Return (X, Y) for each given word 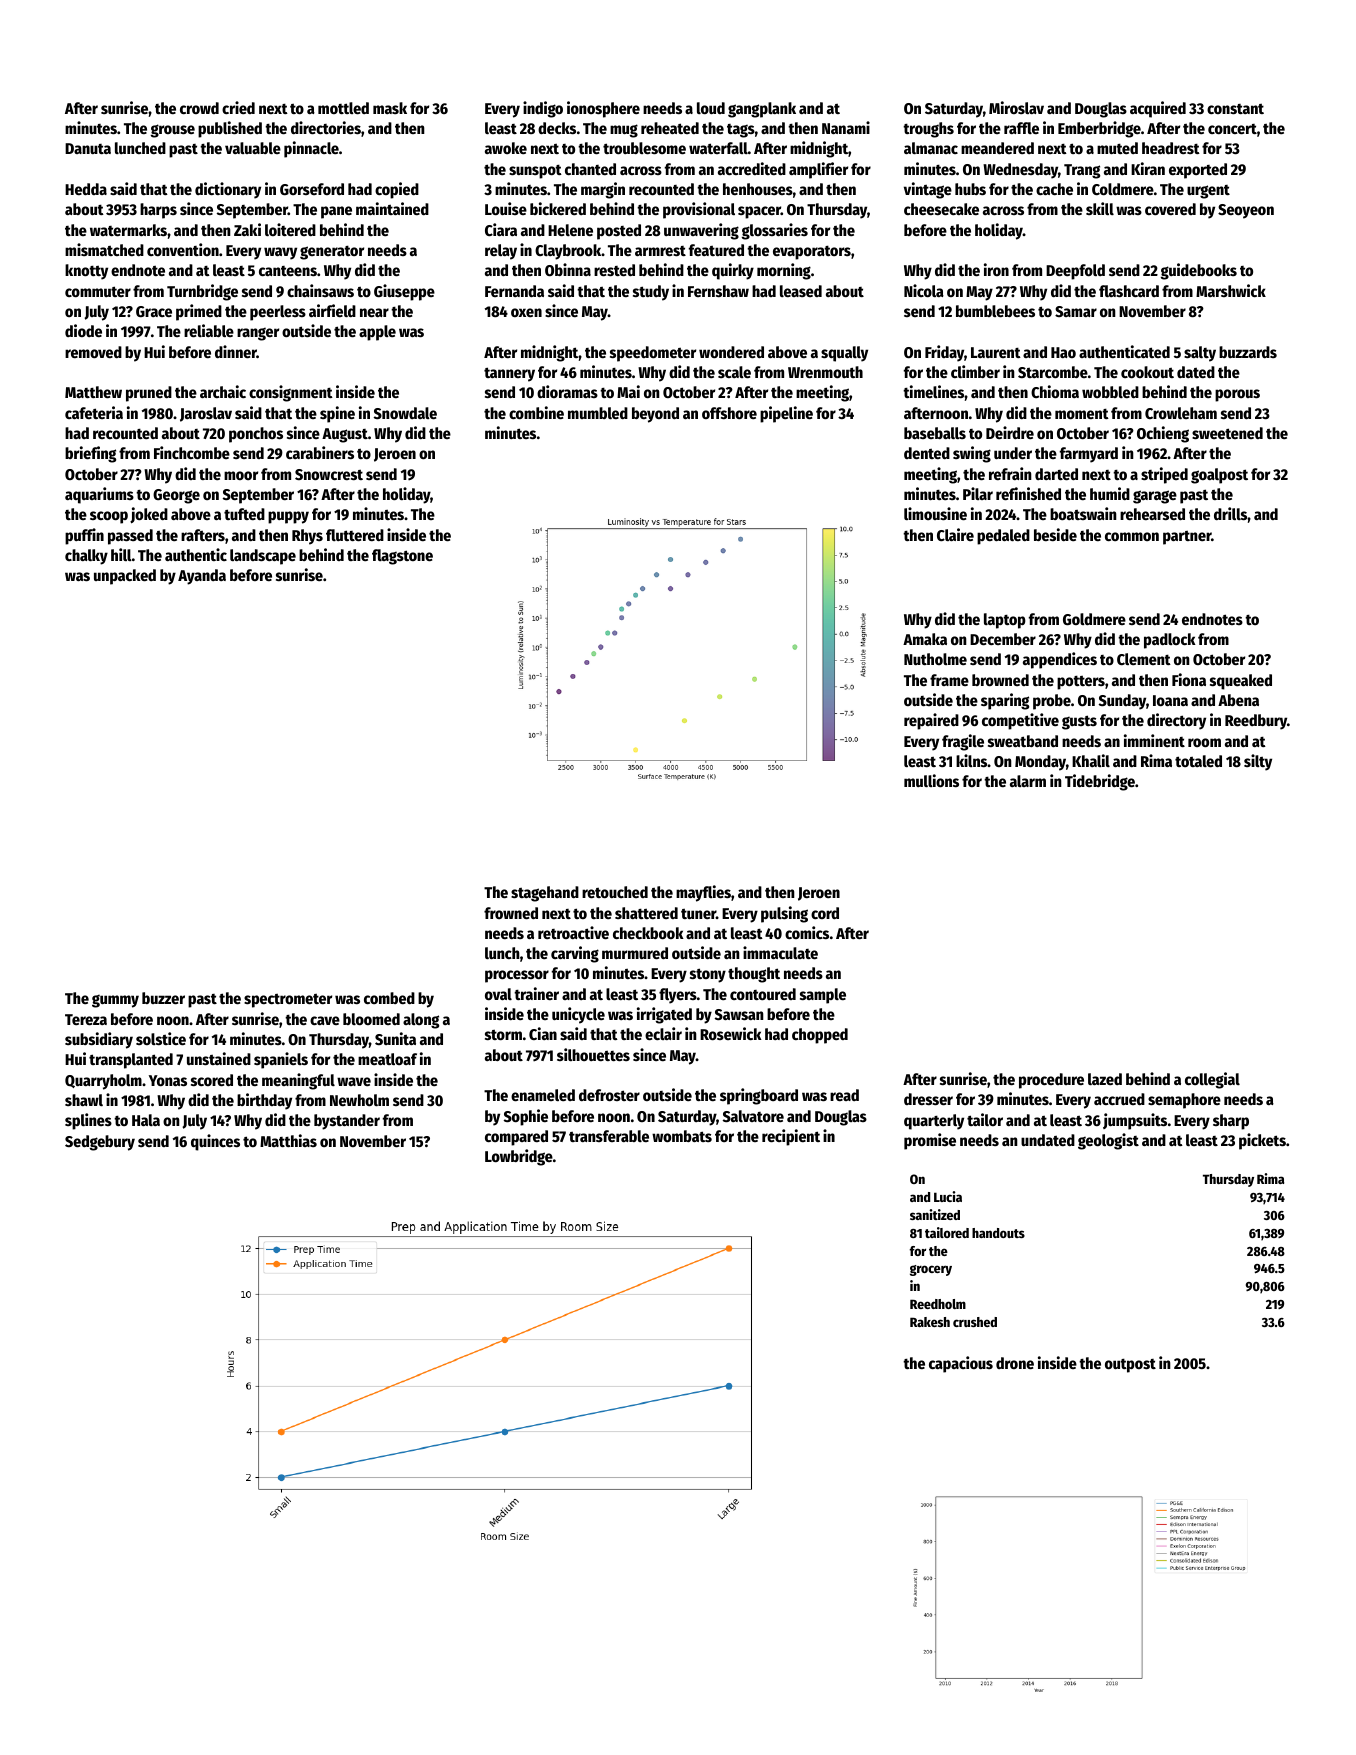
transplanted (131, 1061)
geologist (1108, 1141)
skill (1100, 208)
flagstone (402, 557)
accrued (1119, 1099)
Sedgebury (100, 1143)
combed (389, 998)
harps (158, 211)
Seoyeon (1246, 211)
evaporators (812, 253)
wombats (682, 1136)
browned (1000, 680)
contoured (763, 994)
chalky (86, 557)
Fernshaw (718, 291)
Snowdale (405, 413)
